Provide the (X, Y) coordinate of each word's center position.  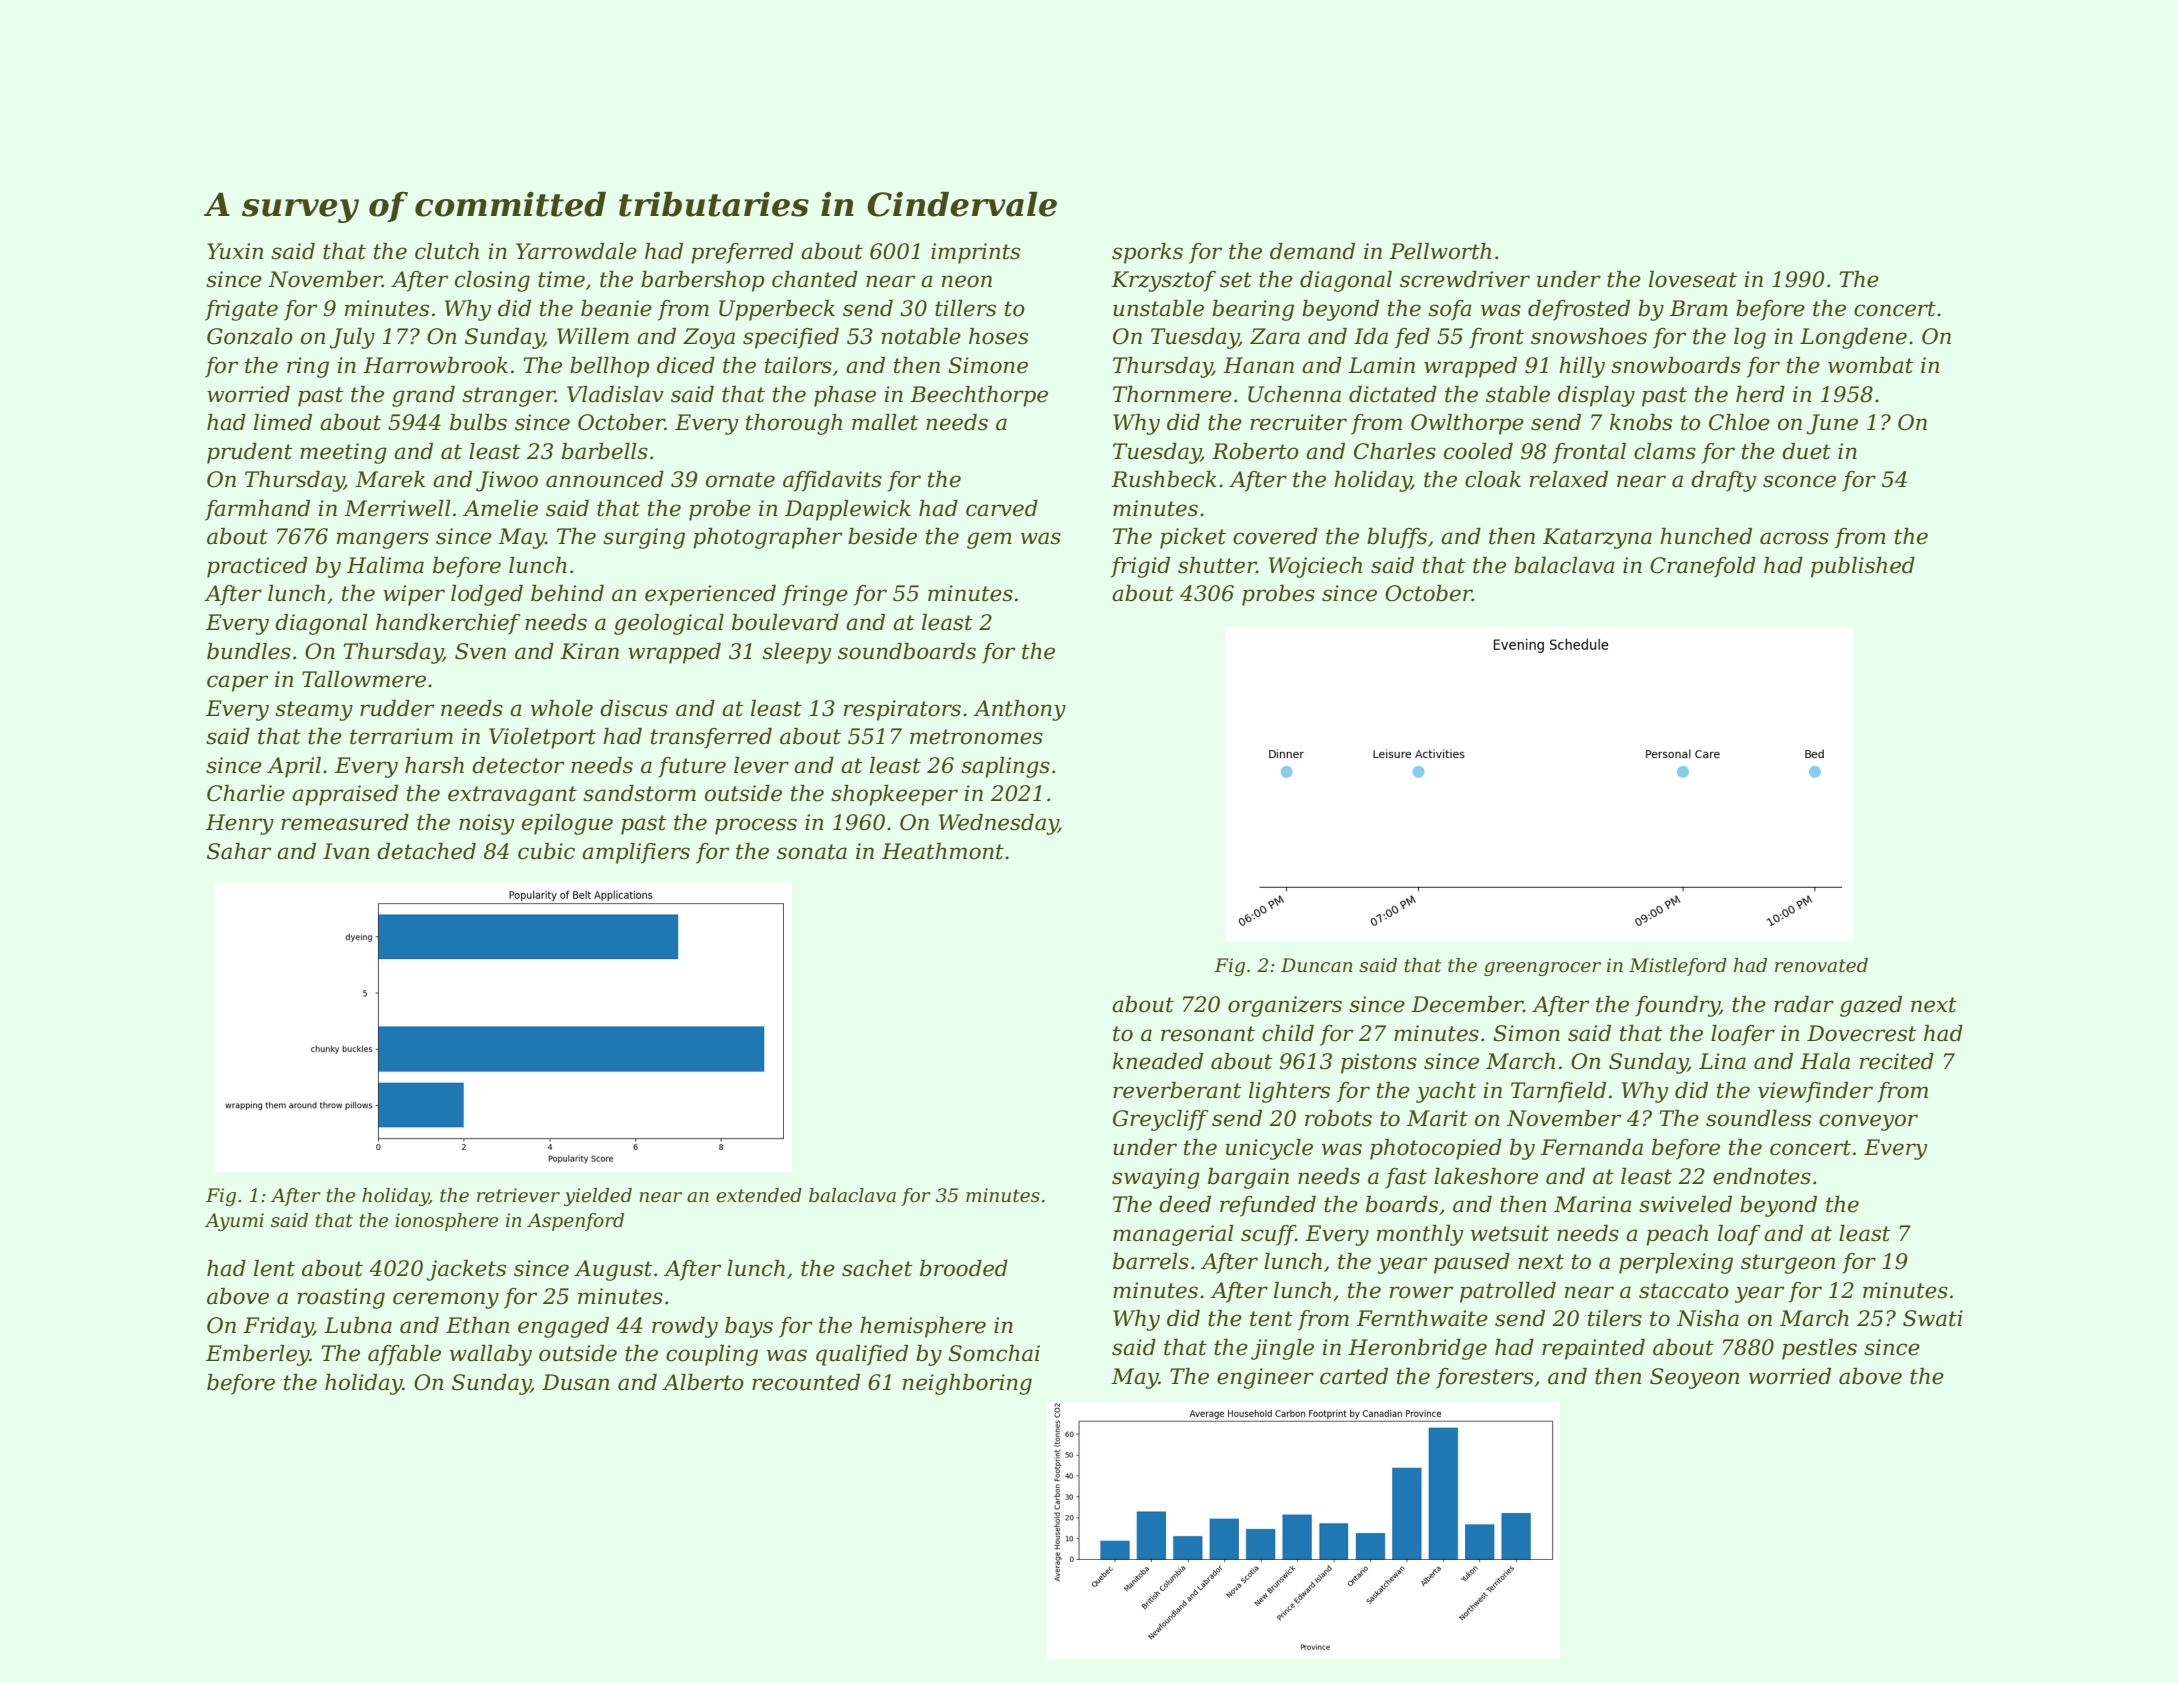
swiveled (1685, 1204)
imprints (975, 253)
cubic (546, 851)
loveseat (1693, 279)
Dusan (575, 1382)
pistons (1379, 1063)
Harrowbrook (435, 365)
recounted (806, 1382)
